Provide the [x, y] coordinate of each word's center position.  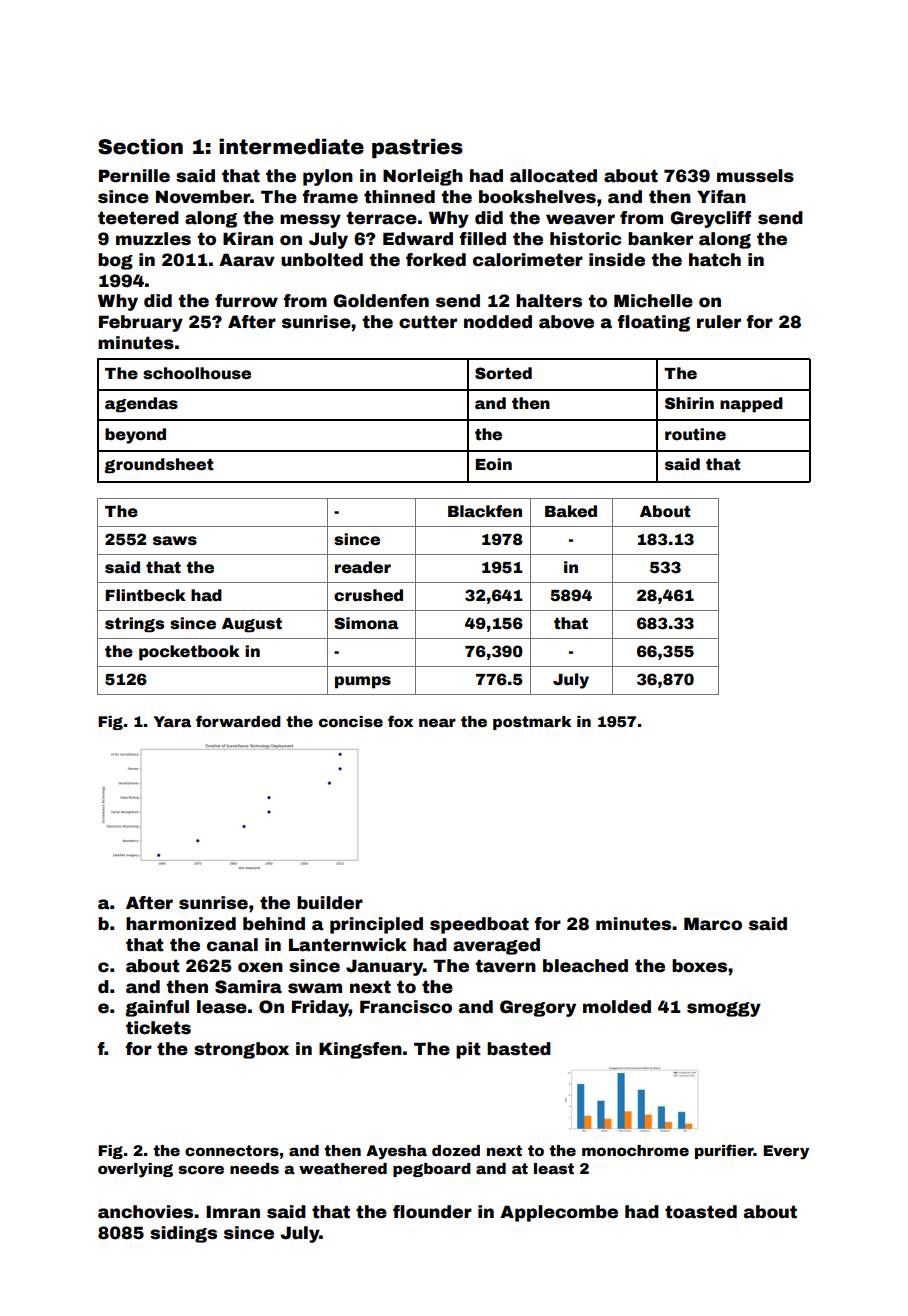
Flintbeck [145, 595]
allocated [553, 176]
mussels [755, 176]
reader [363, 567]
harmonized [181, 924]
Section [140, 146]
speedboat [479, 925]
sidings [183, 1234]
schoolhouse [197, 373]
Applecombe [559, 1213]
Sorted [503, 373]
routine [695, 434]
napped [751, 405]
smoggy [724, 1009]
